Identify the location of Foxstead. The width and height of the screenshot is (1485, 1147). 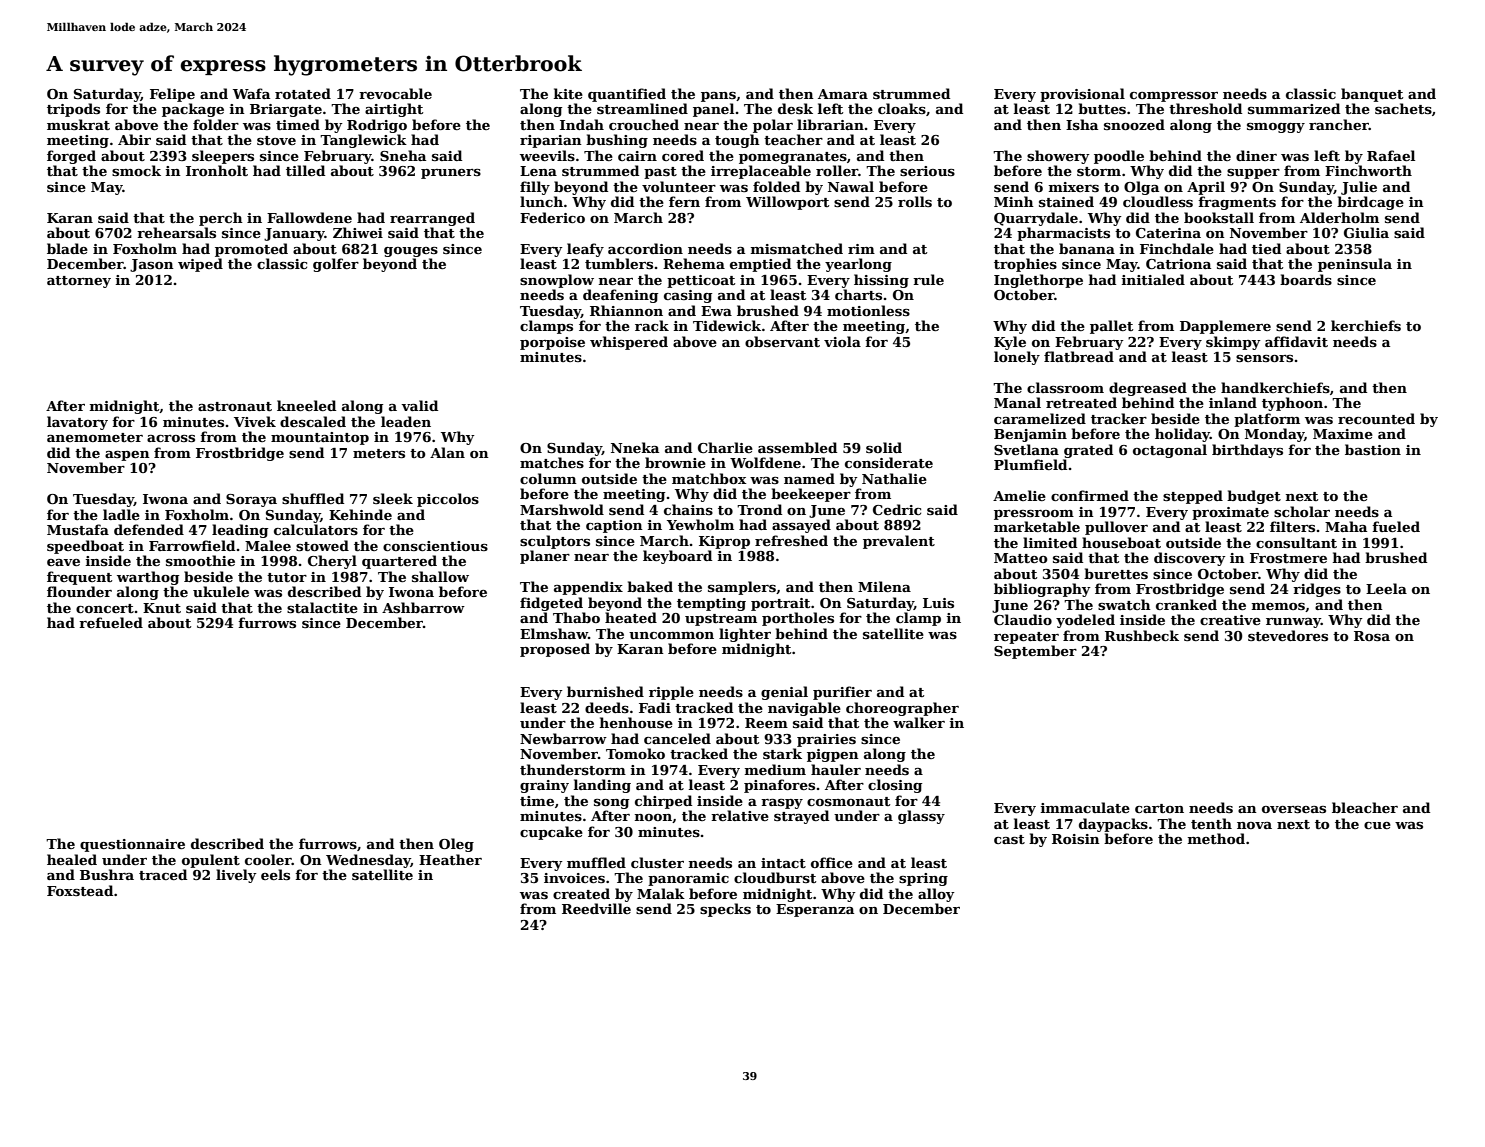
(80, 890).
